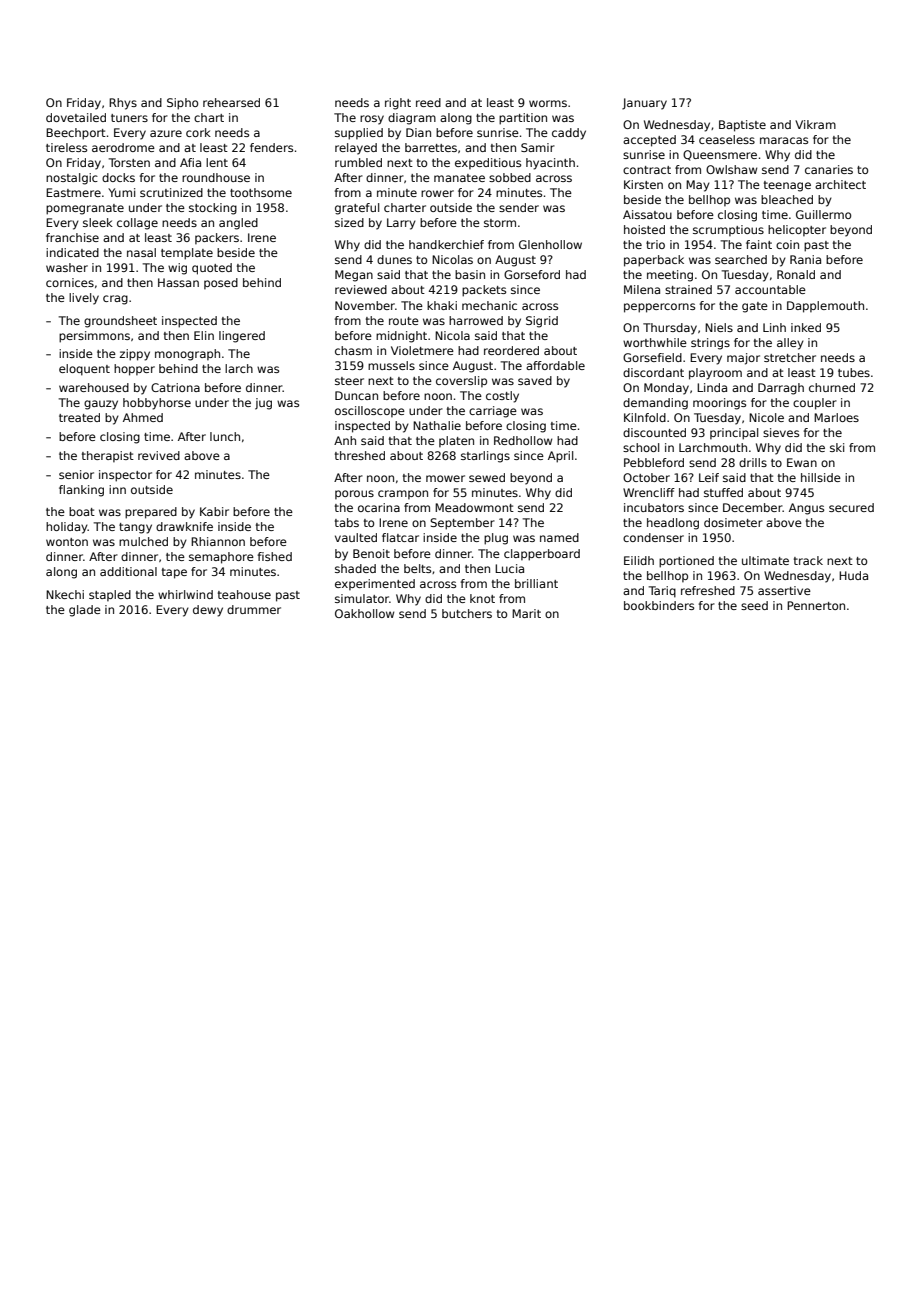 Image resolution: width=924 pixels, height=1308 pixels. I want to click on Marit, so click(526, 613).
